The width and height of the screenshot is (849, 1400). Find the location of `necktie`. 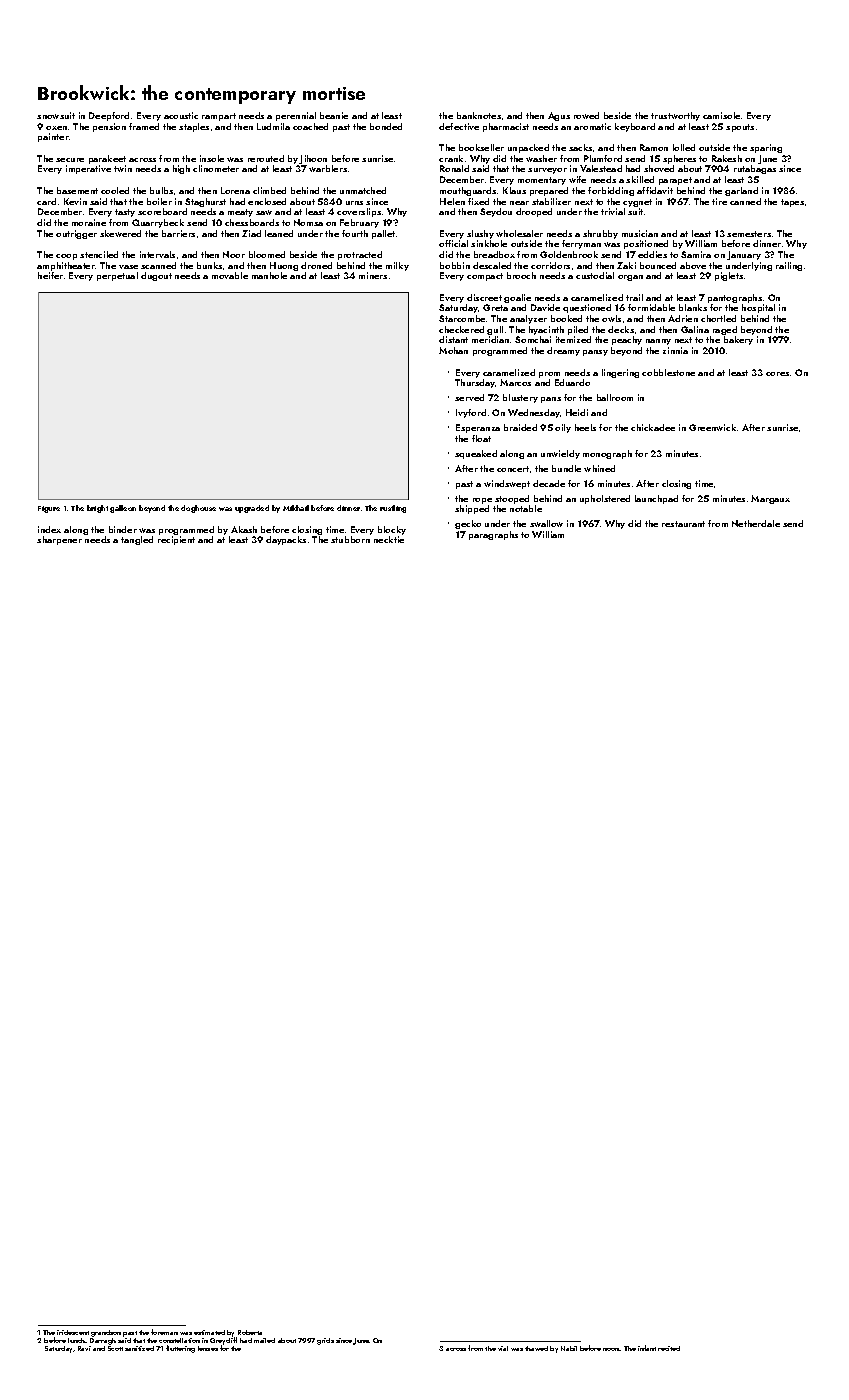

necktie is located at coordinates (389, 539).
